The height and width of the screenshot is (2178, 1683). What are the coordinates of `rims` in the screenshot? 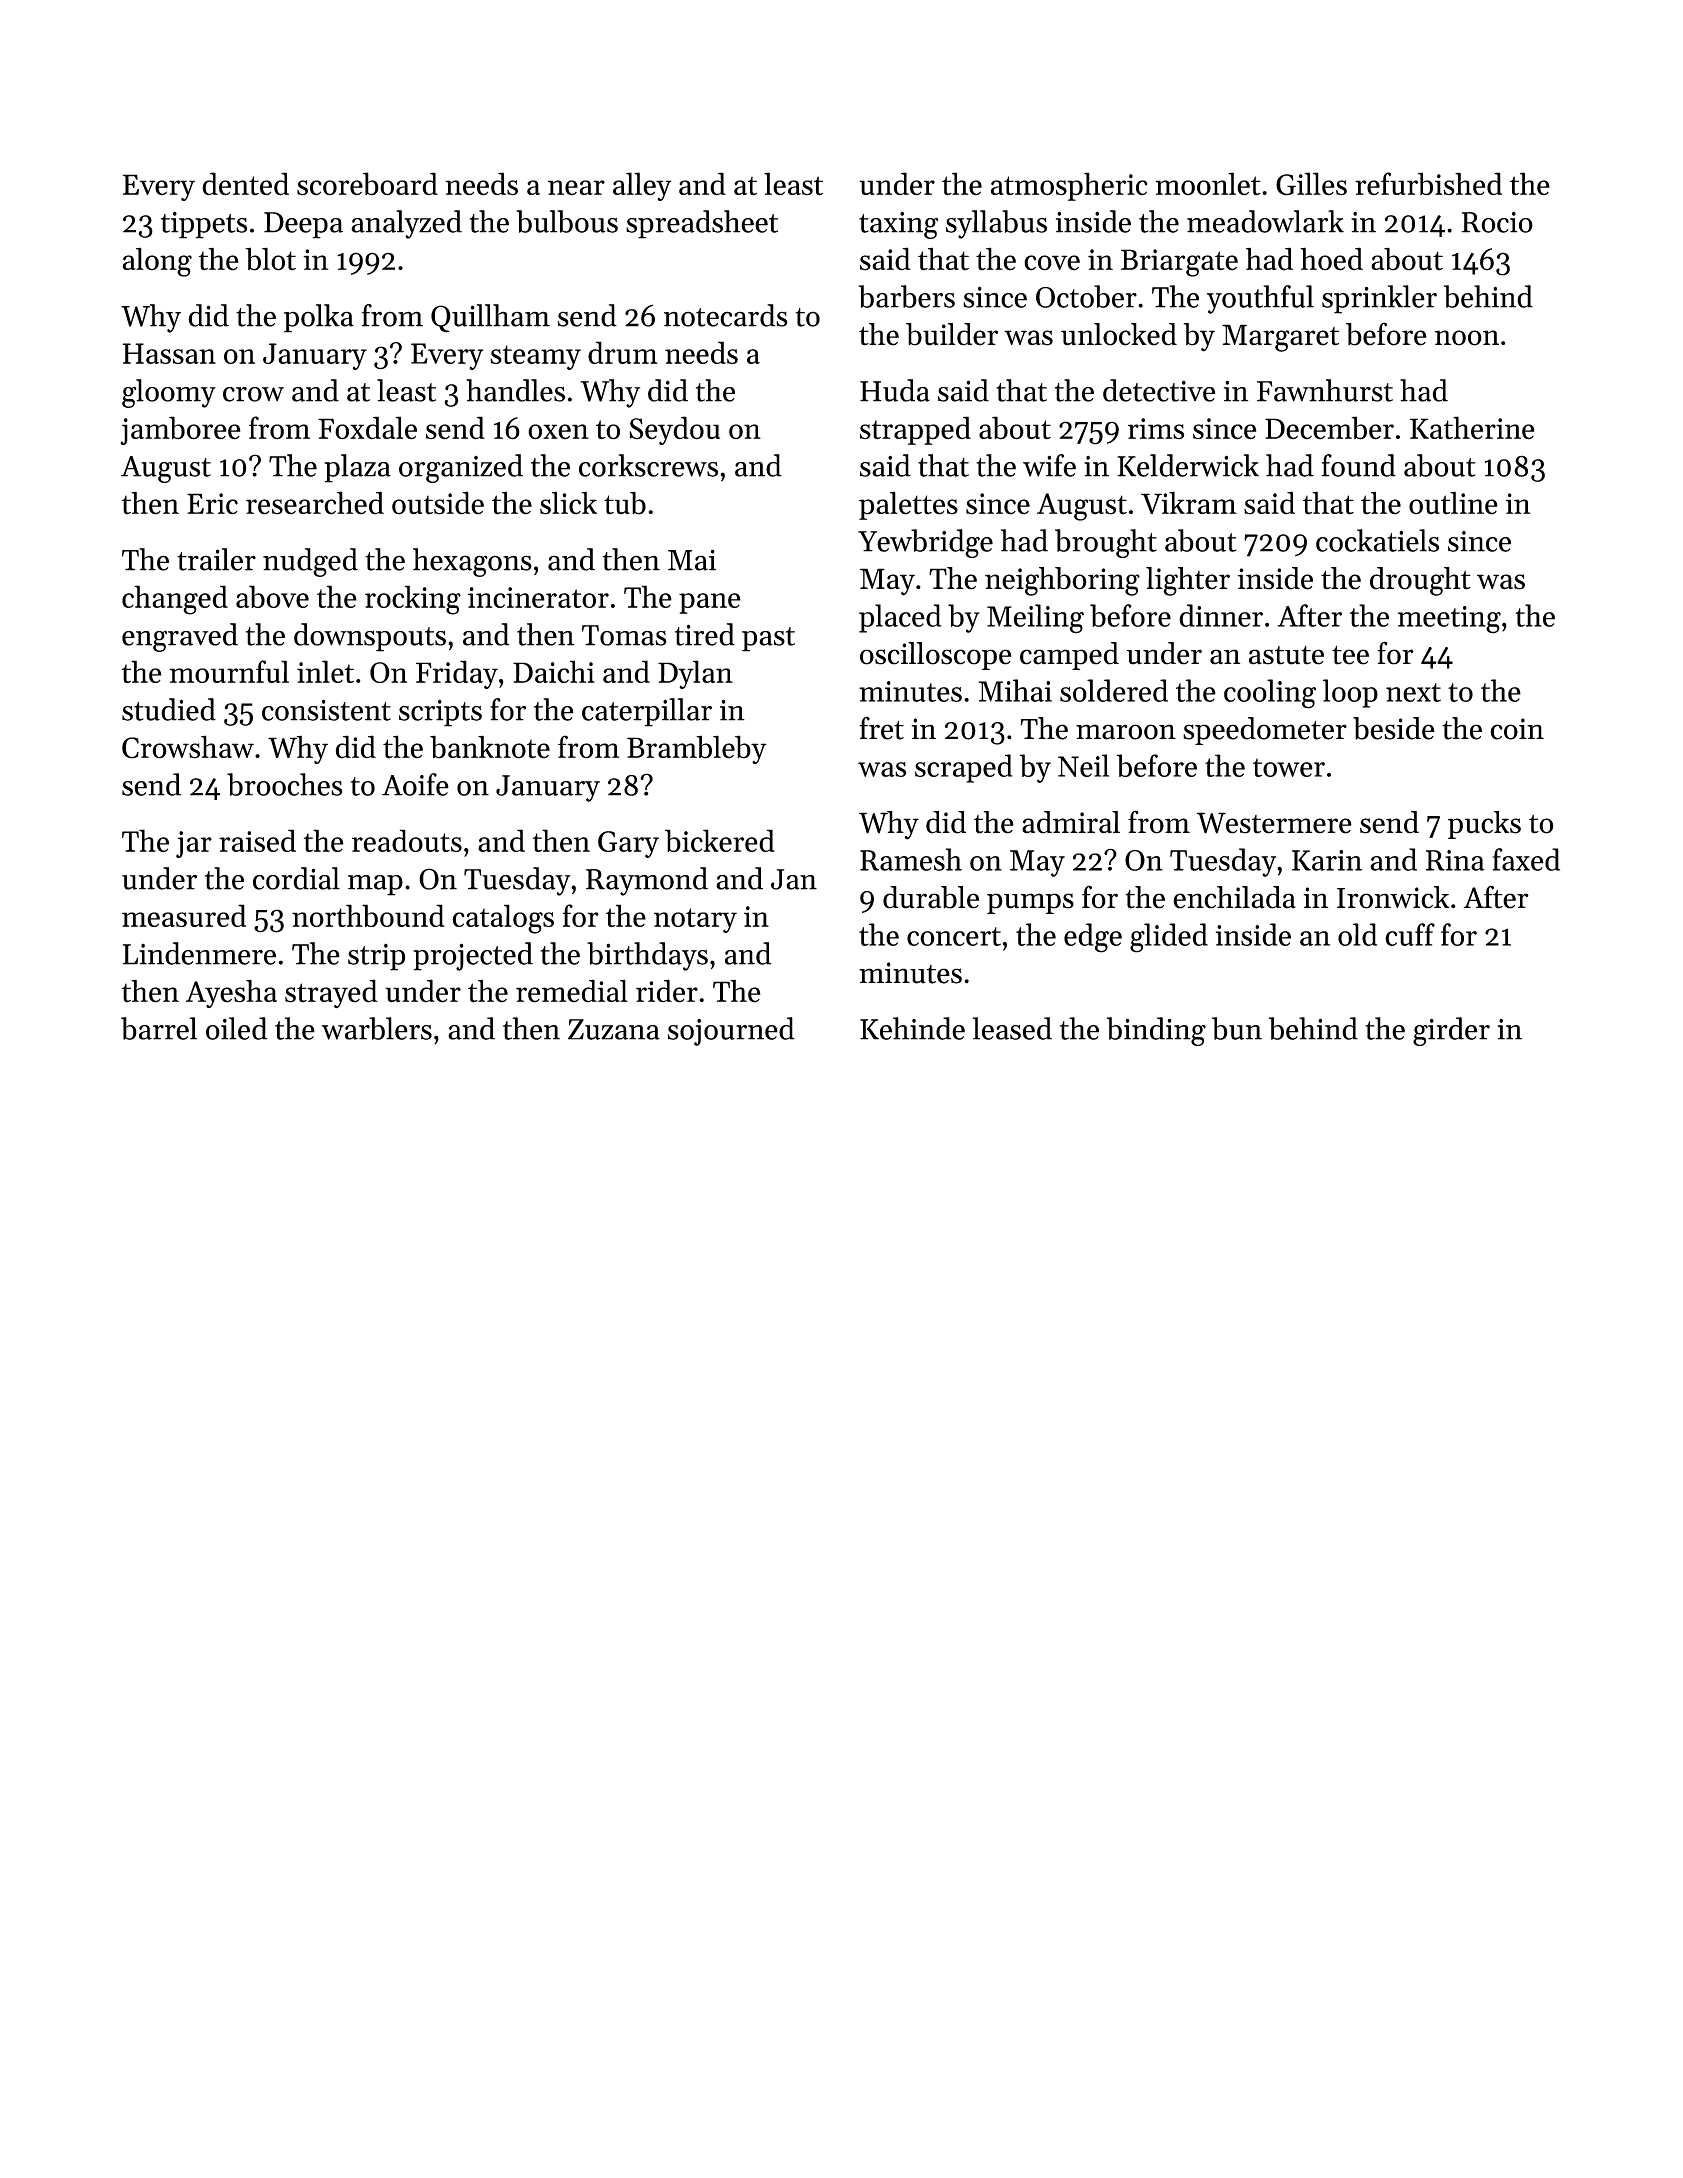 It's located at (1156, 428).
